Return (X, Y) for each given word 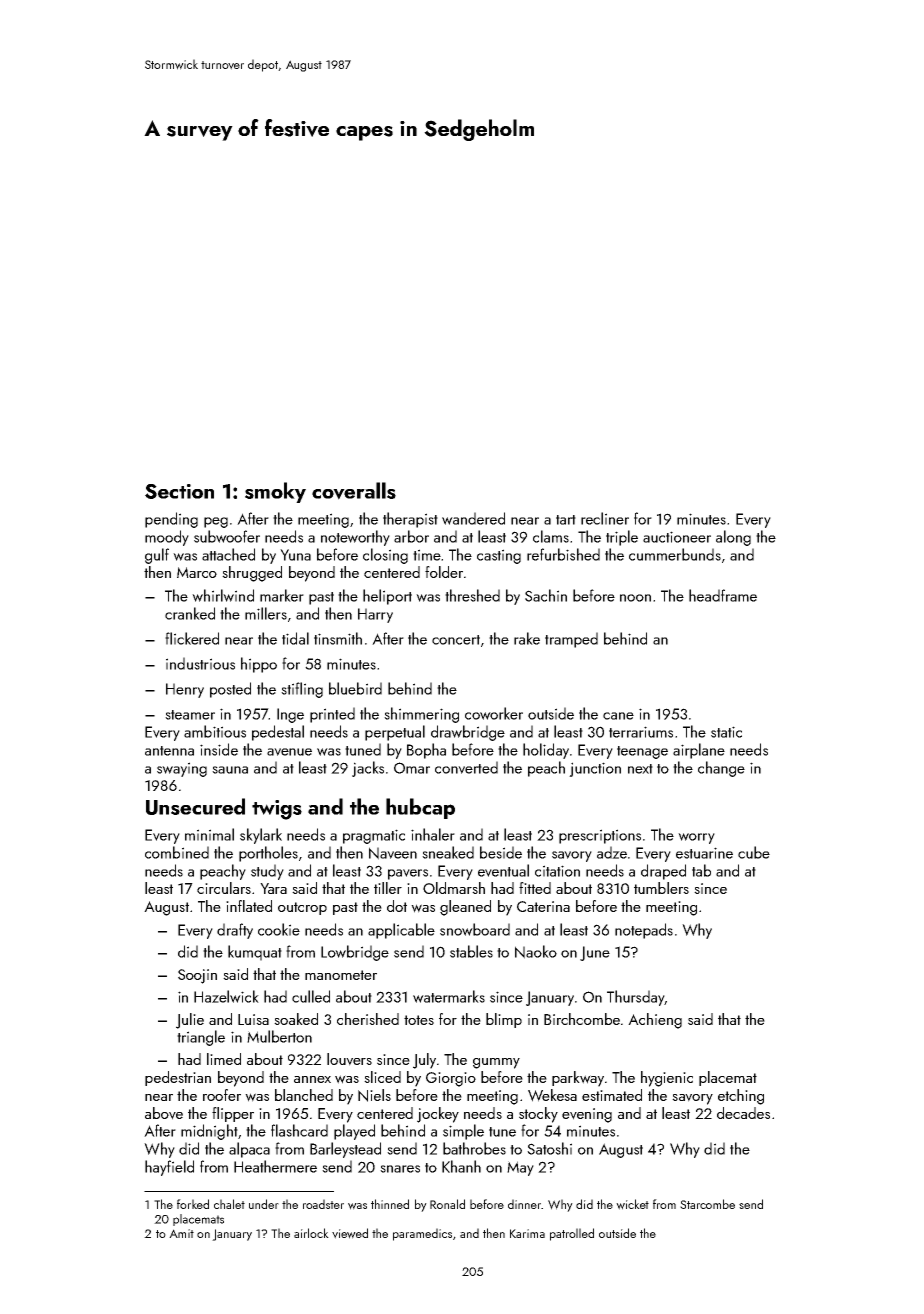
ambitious (215, 731)
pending (171, 520)
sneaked (448, 852)
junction (595, 769)
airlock (311, 1233)
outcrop (302, 908)
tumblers (661, 888)
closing (385, 556)
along (733, 538)
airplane (699, 751)
